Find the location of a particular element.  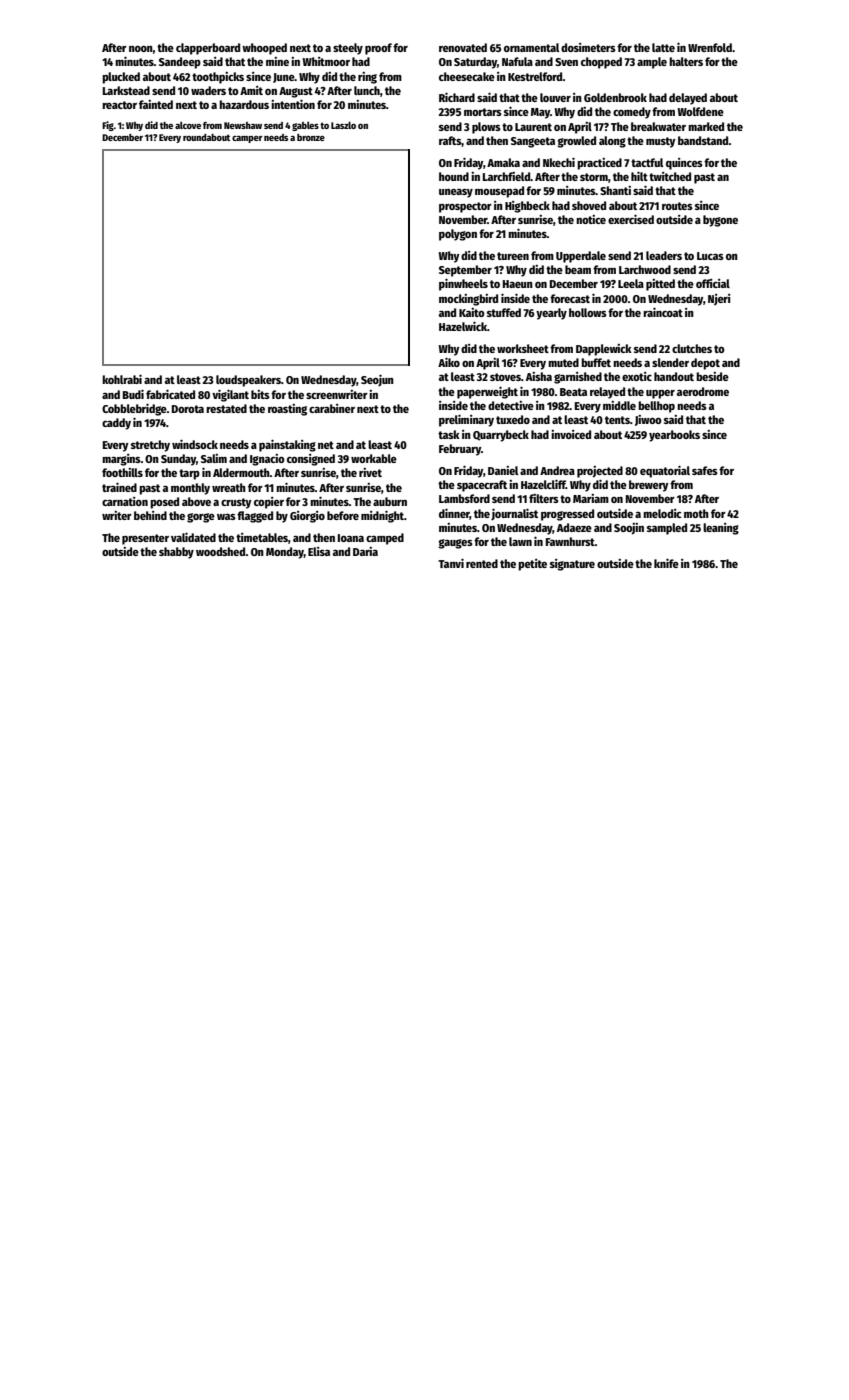

musty is located at coordinates (660, 142).
